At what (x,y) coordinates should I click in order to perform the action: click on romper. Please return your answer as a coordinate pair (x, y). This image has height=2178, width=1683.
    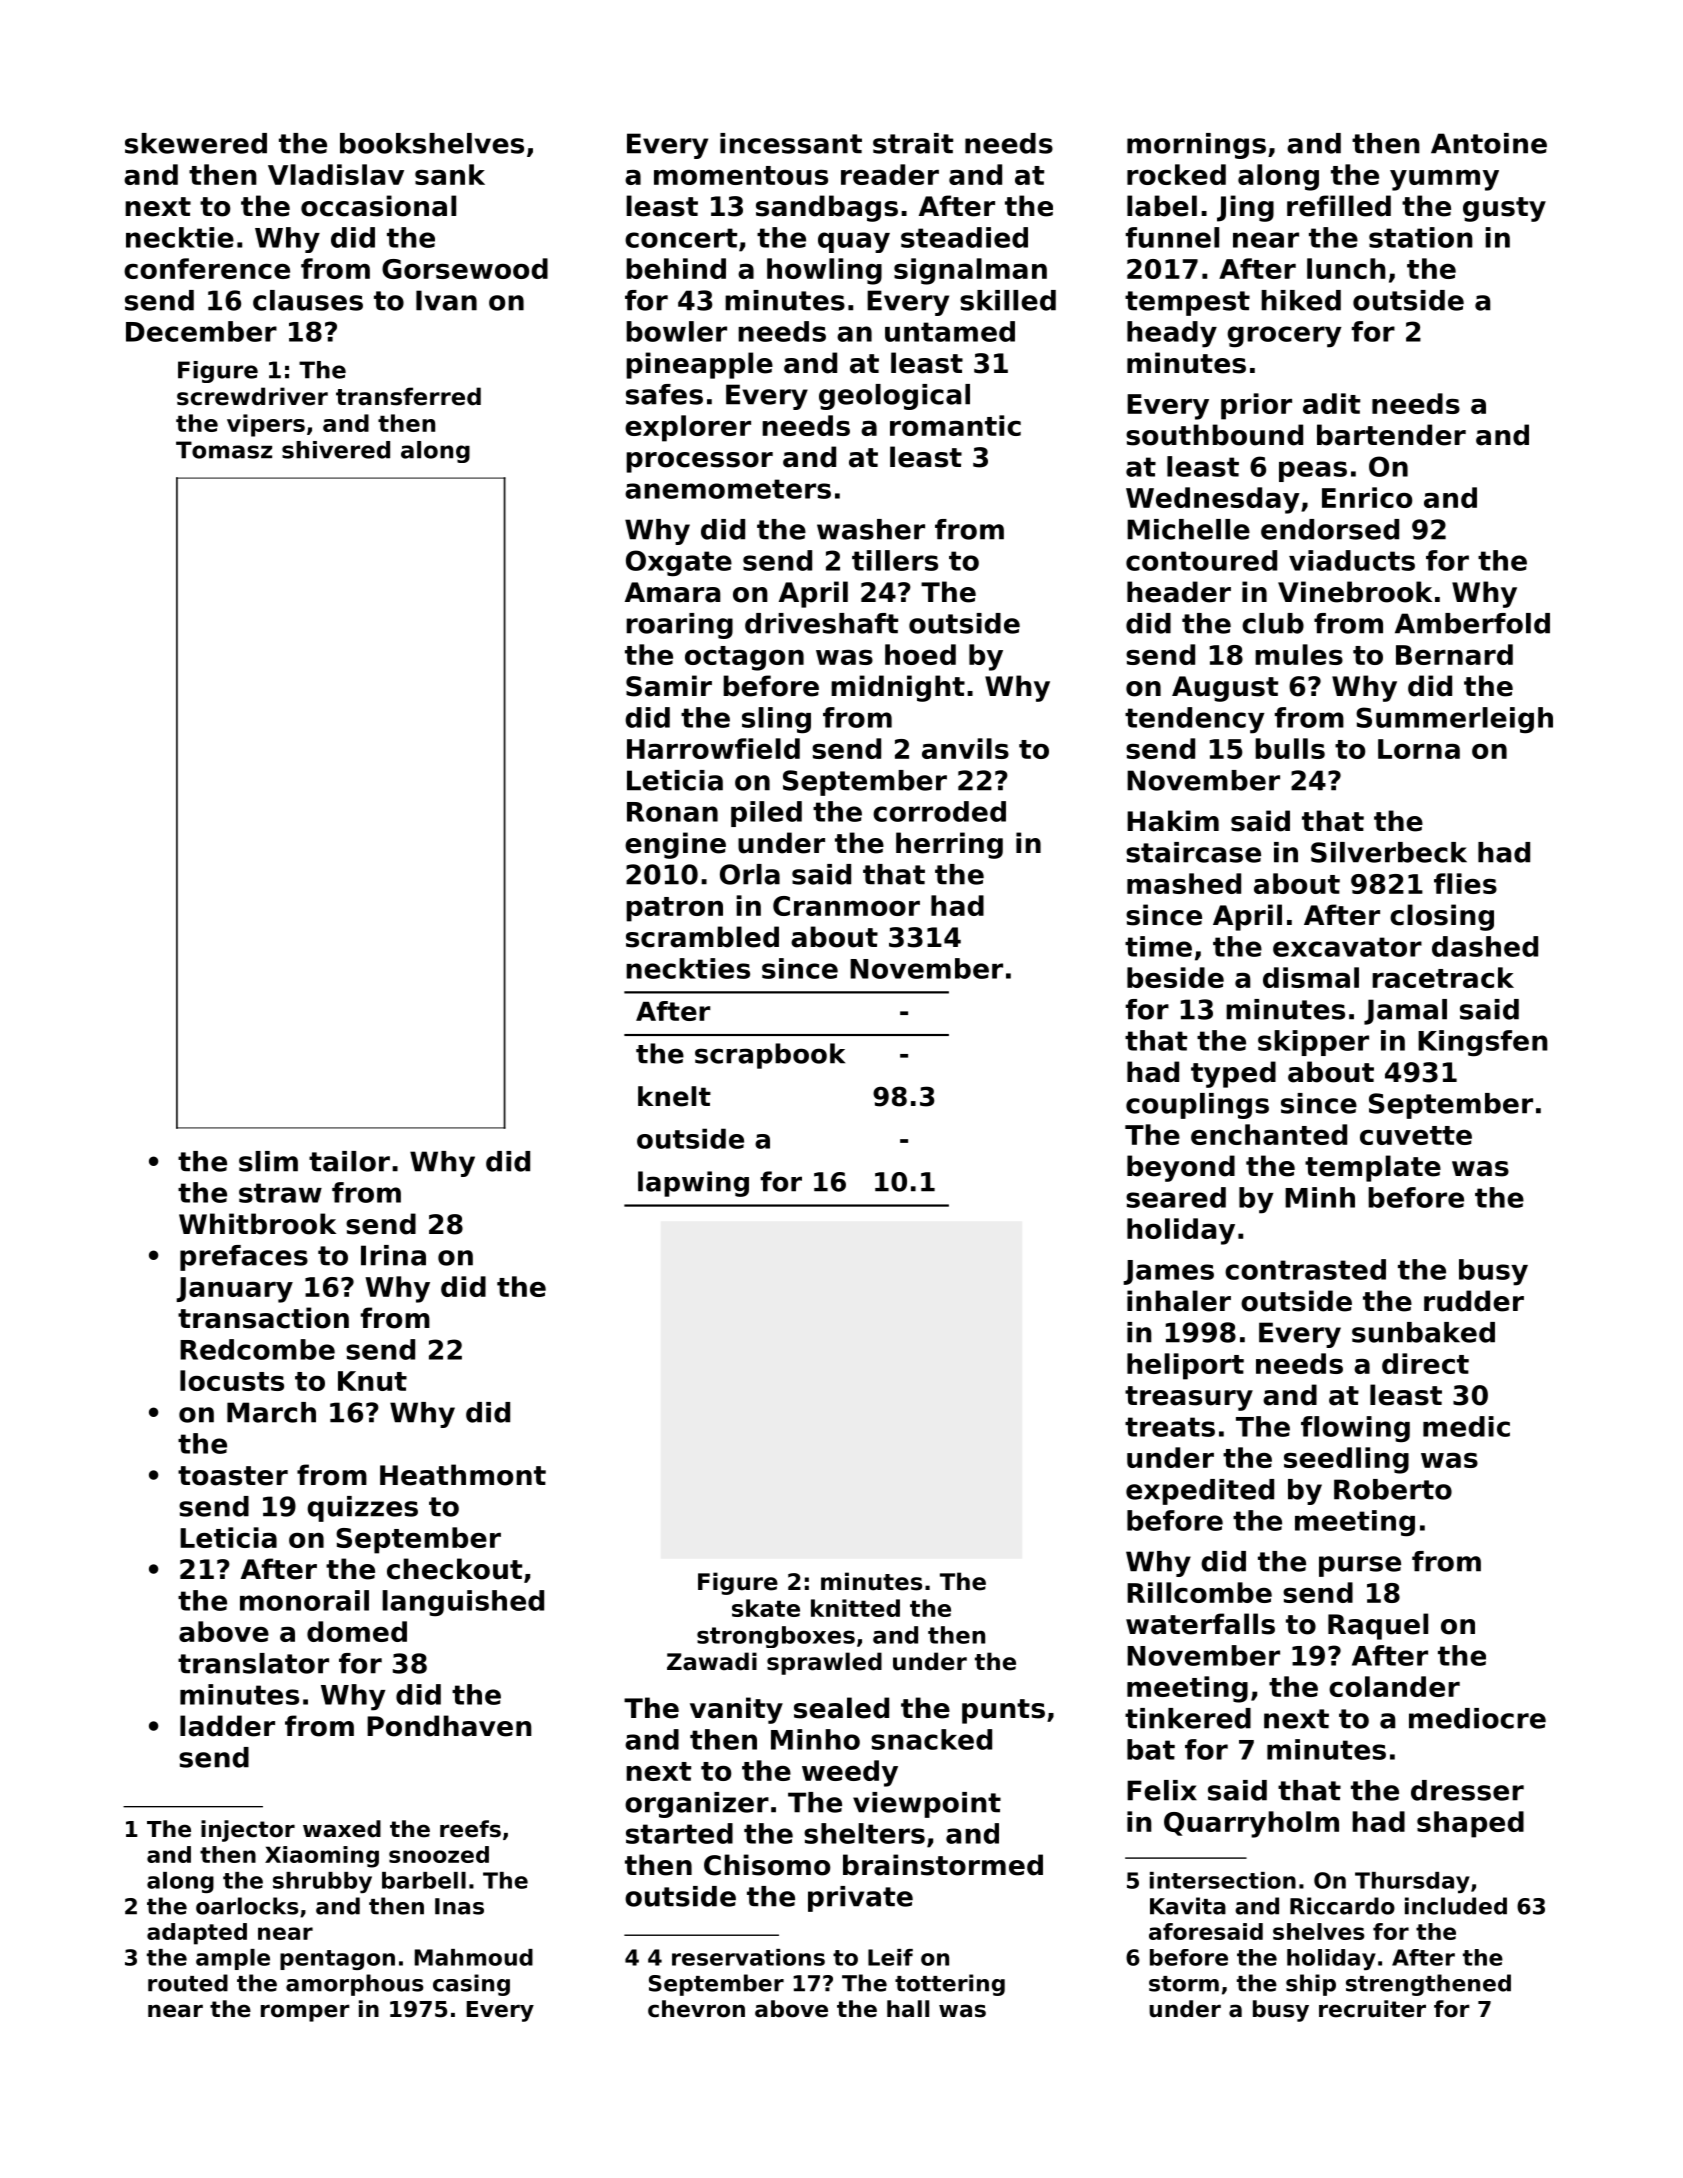
    Looking at the image, I should click on (305, 2013).
